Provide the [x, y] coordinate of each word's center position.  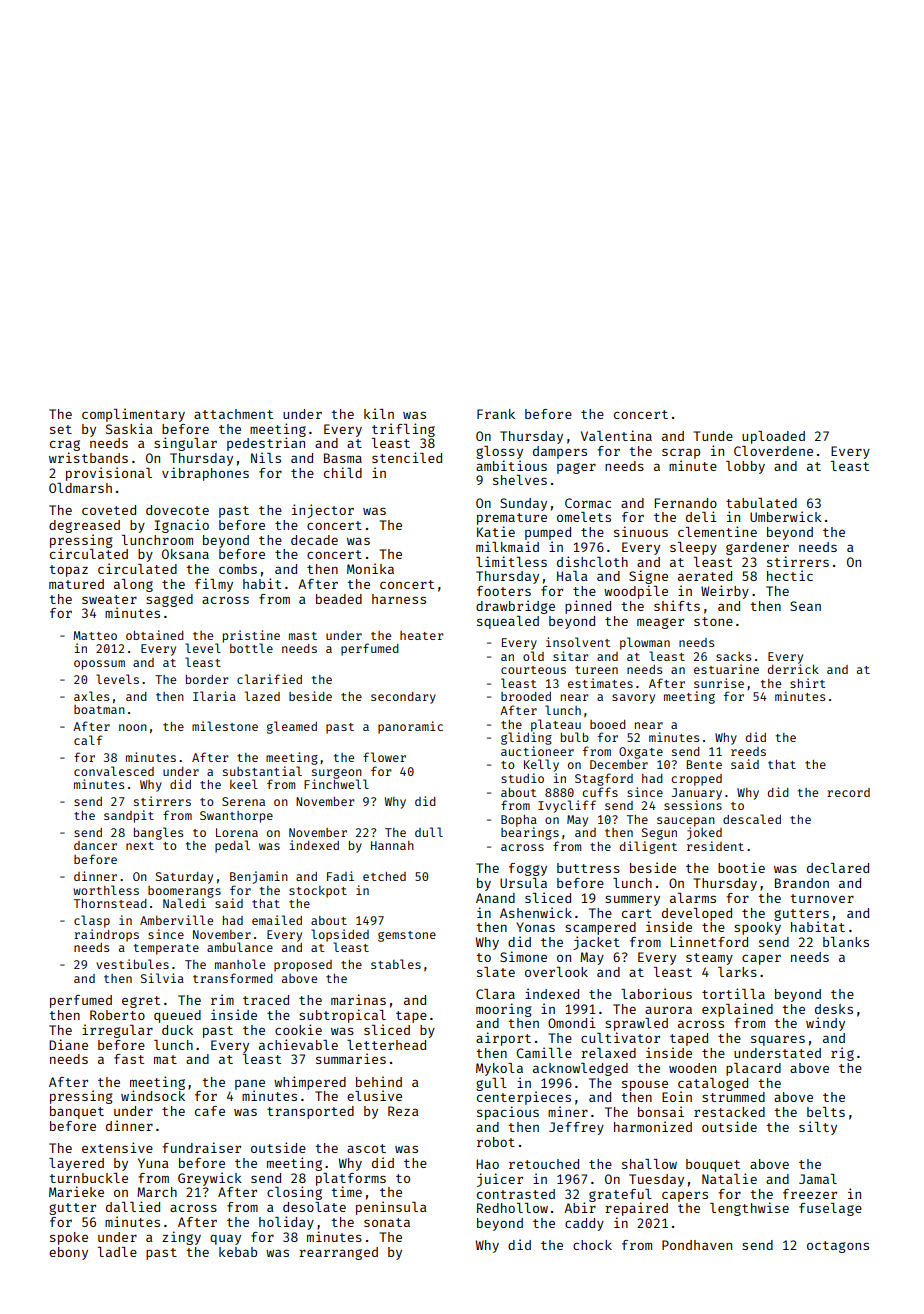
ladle [117, 1252]
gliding [526, 738]
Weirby [725, 592]
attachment [233, 414]
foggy [528, 869]
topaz [68, 571]
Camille [544, 1052]
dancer [95, 845]
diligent [648, 847]
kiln [379, 413]
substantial [262, 771]
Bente [704, 764]
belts [826, 1112]
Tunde [713, 436]
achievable [298, 1044]
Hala [572, 576]
